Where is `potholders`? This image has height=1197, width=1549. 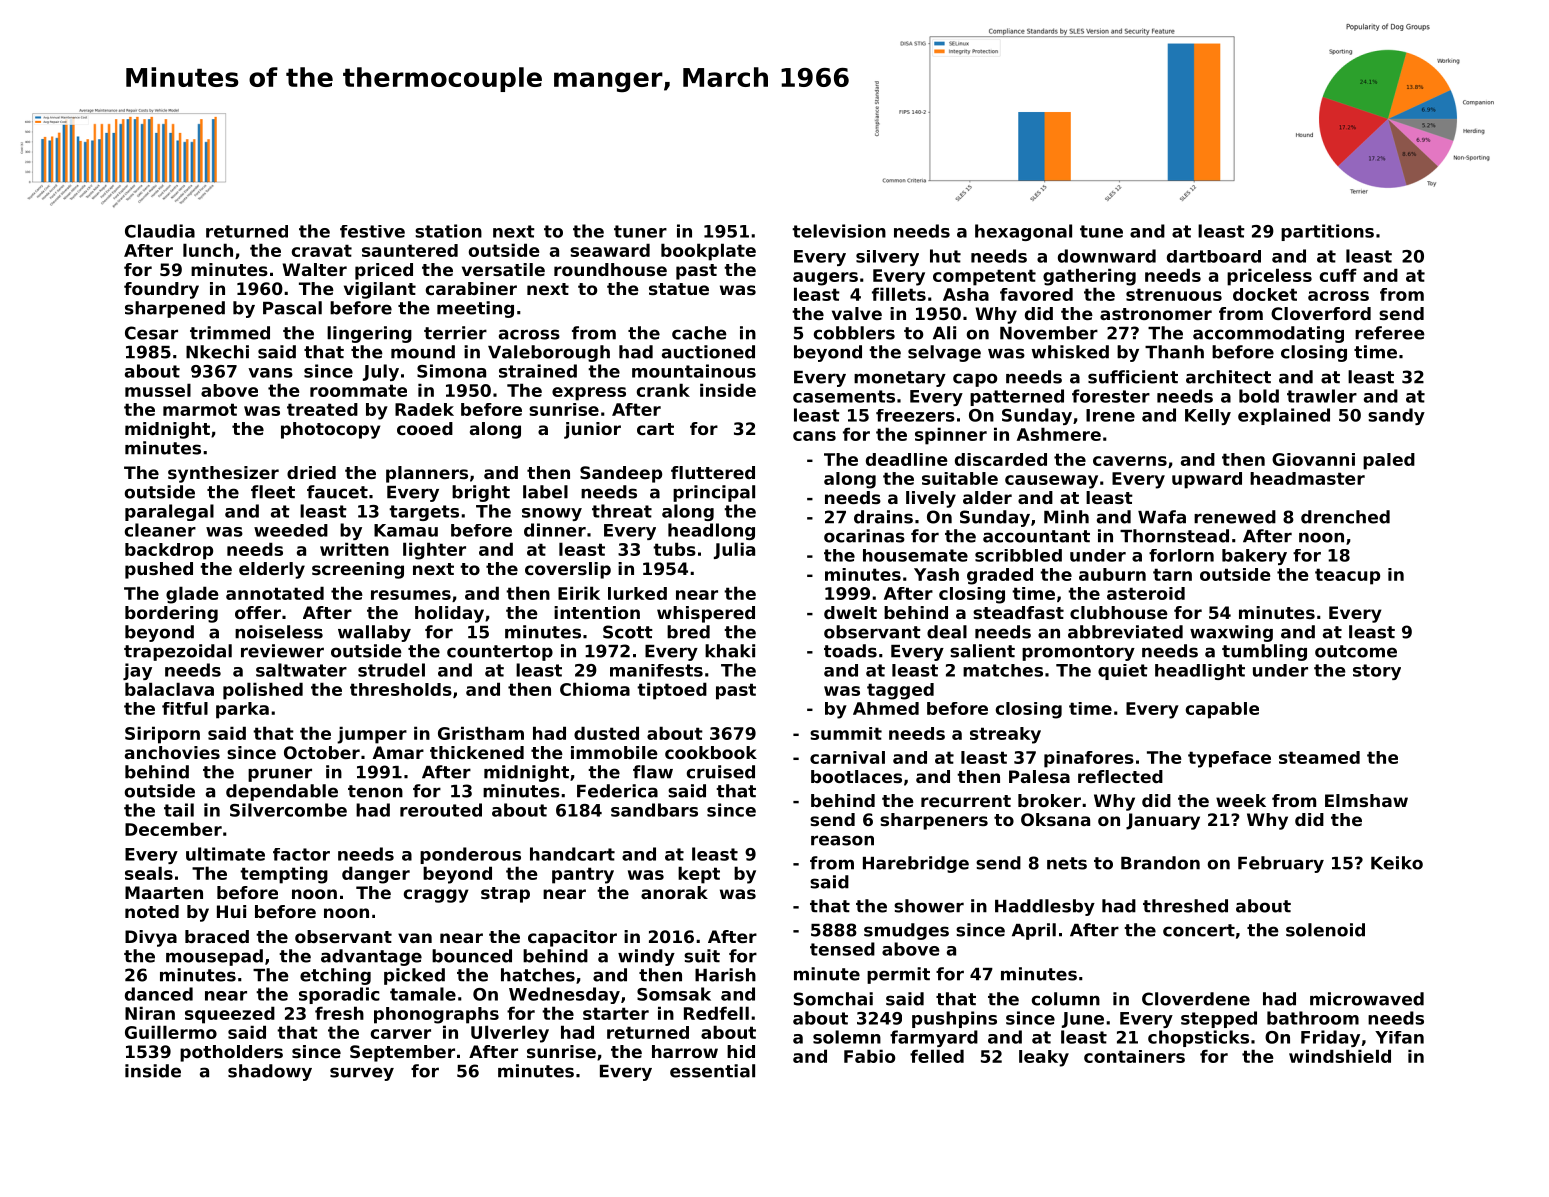
potholders is located at coordinates (231, 1053).
